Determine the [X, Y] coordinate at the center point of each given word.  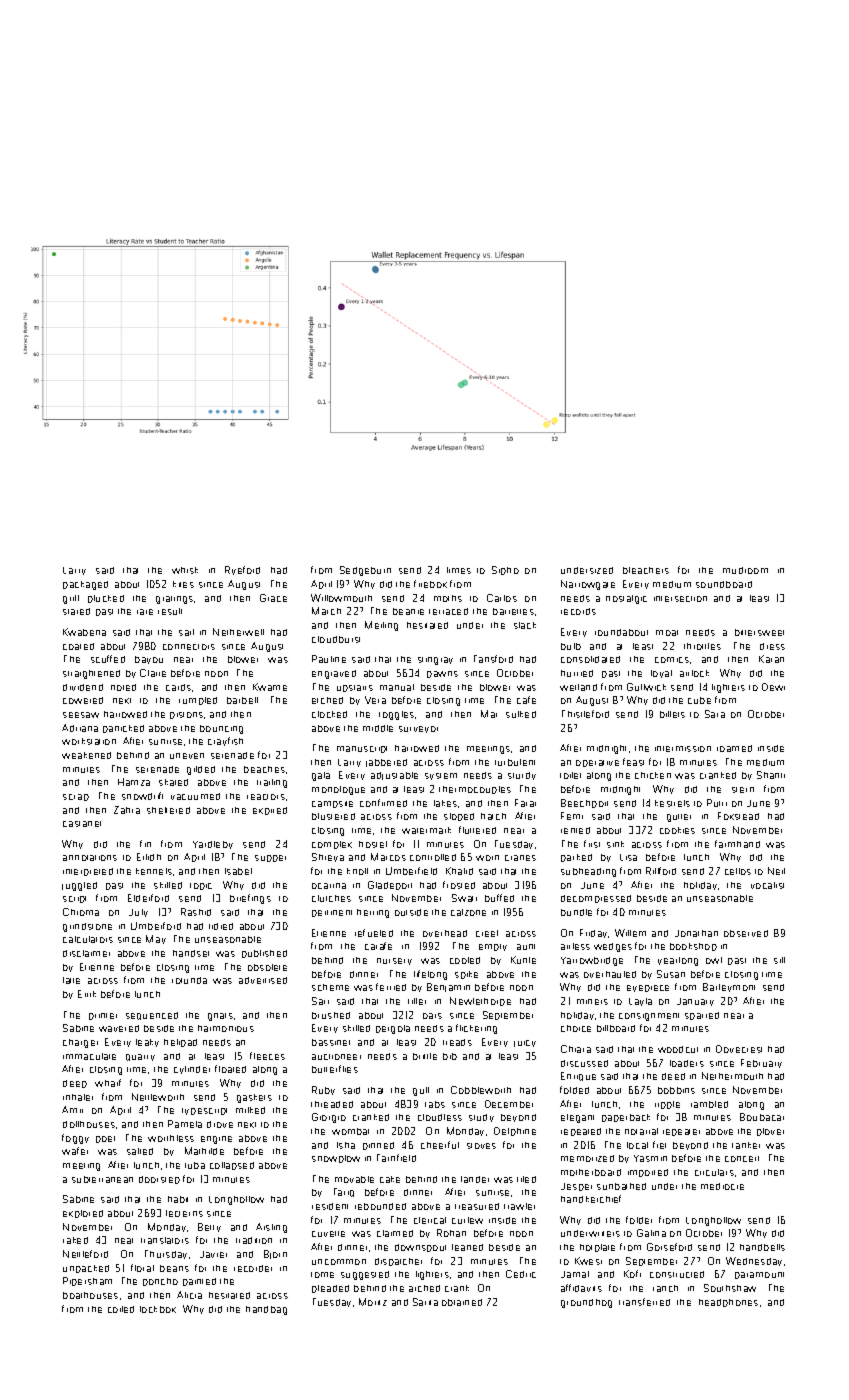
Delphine [515, 1131]
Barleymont [729, 987]
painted [199, 1282]
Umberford [156, 926]
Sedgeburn [365, 571]
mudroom [745, 570]
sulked [521, 714]
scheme [330, 987]
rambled [709, 1104]
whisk [185, 570]
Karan [771, 659]
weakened [86, 755]
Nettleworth [158, 1097]
